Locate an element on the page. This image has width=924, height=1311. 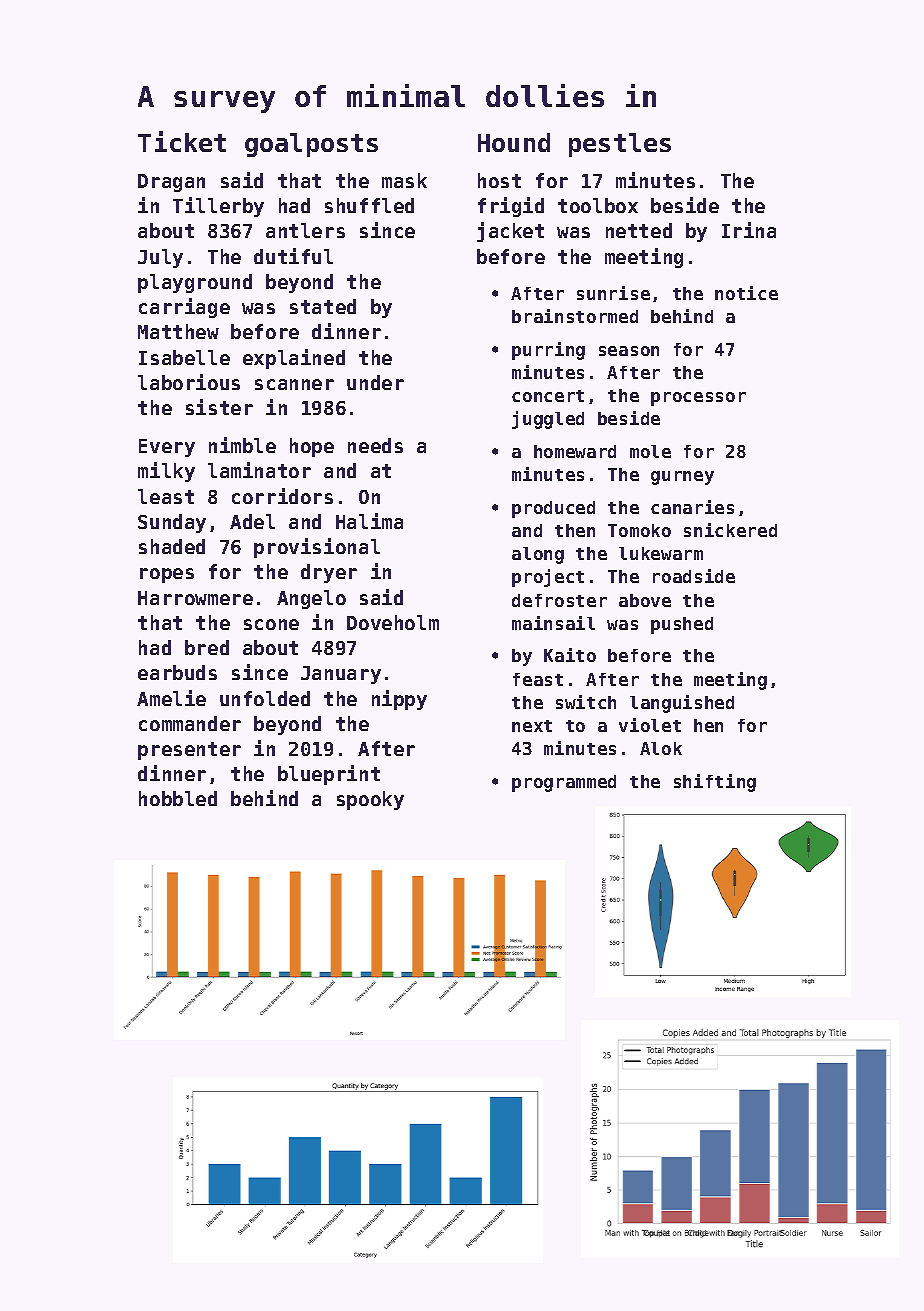
snickered is located at coordinates (730, 530).
